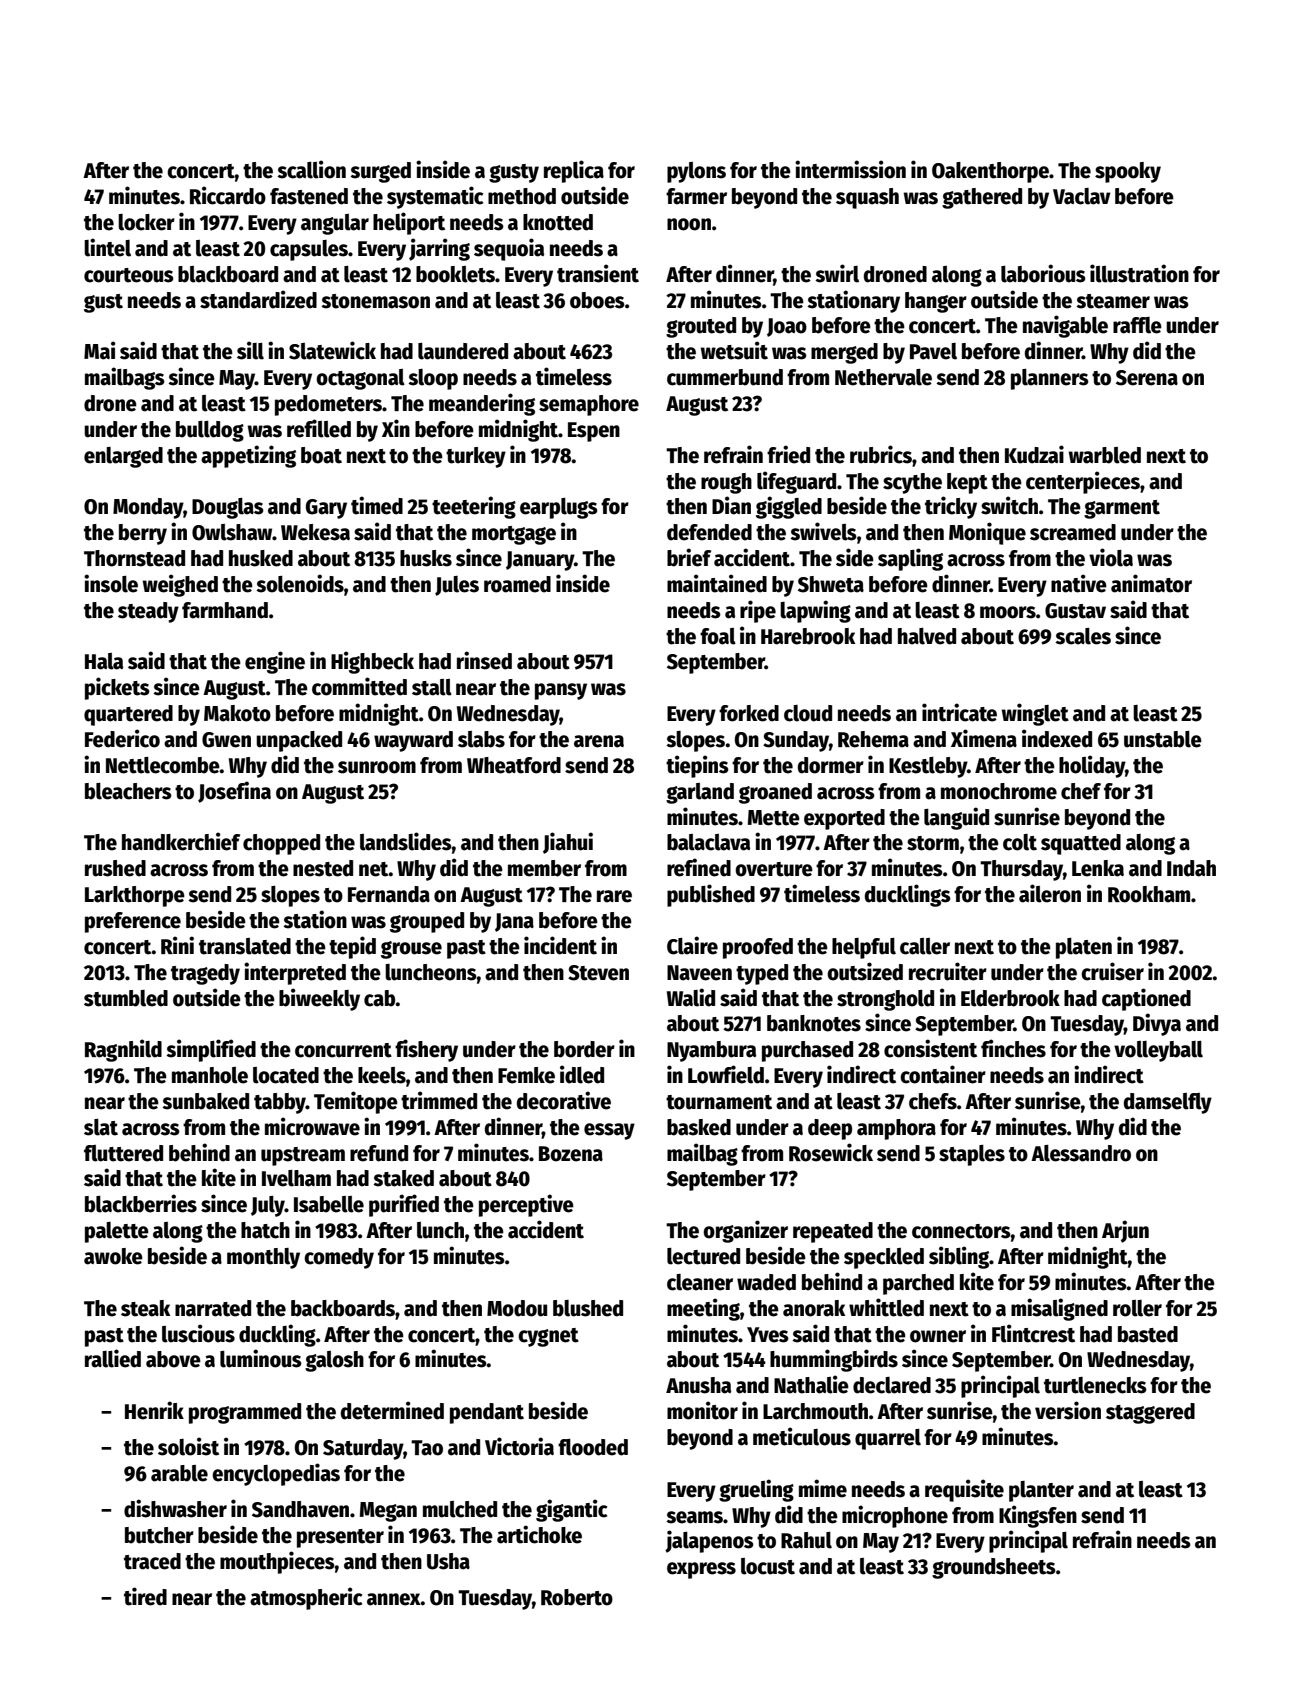 This screenshot has height=1692, width=1307. What do you see at coordinates (692, 945) in the screenshot?
I see `Claire` at bounding box center [692, 945].
